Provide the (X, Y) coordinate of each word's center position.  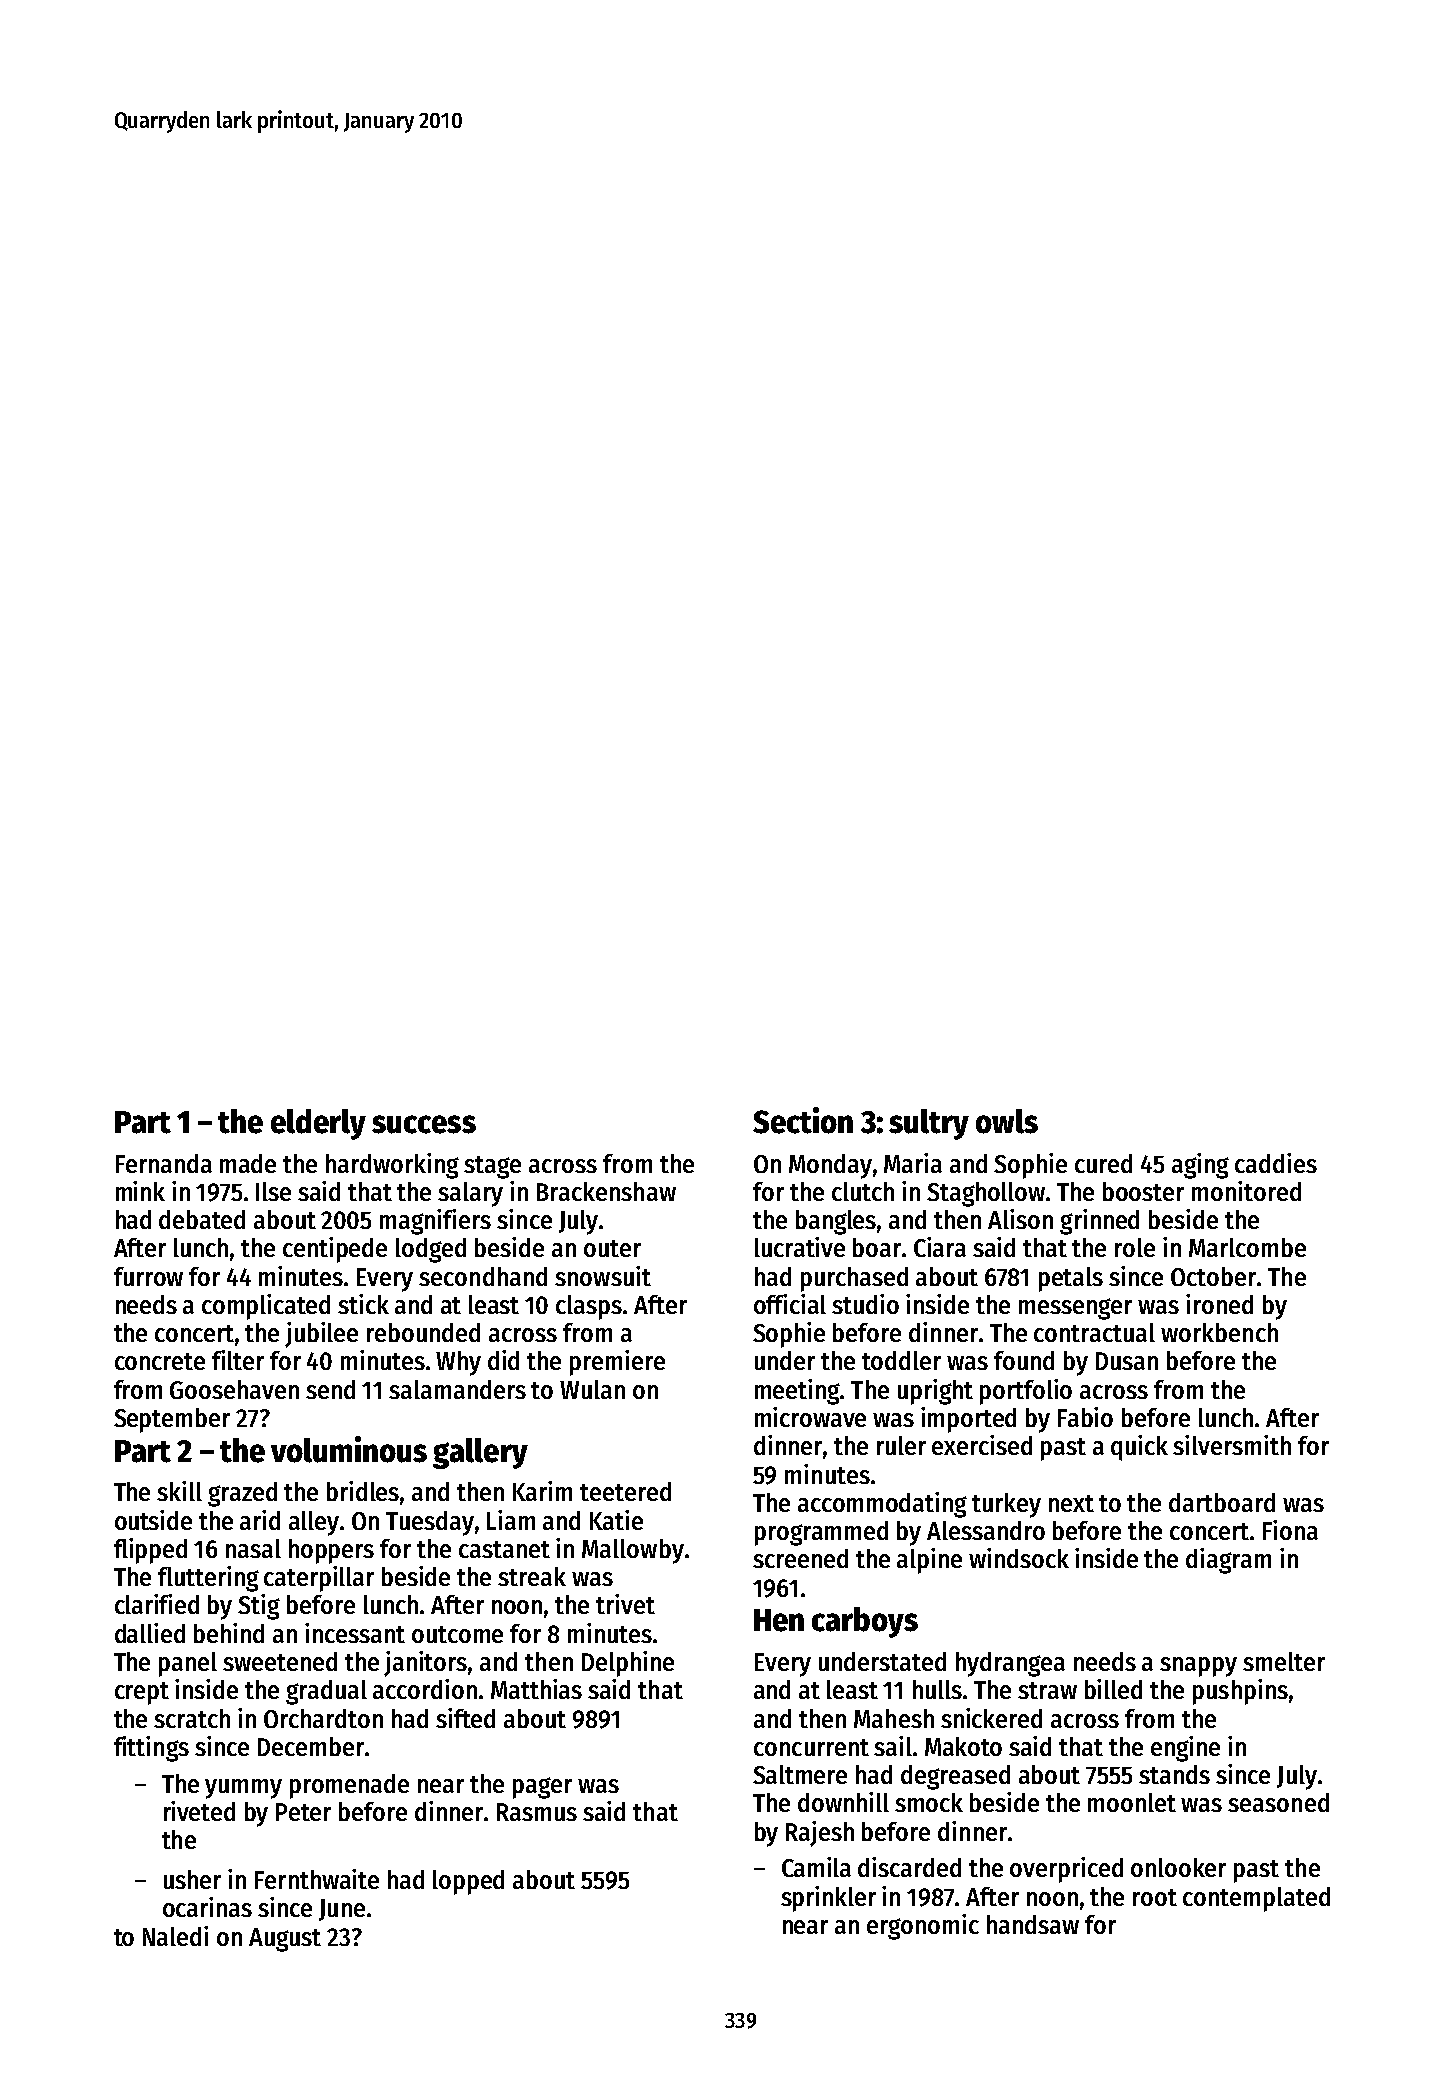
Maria (913, 1163)
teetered (625, 1491)
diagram (1228, 1561)
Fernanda (164, 1163)
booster (1143, 1191)
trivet (625, 1604)
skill (179, 1491)
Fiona (1290, 1530)
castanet (504, 1549)
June (342, 1910)
